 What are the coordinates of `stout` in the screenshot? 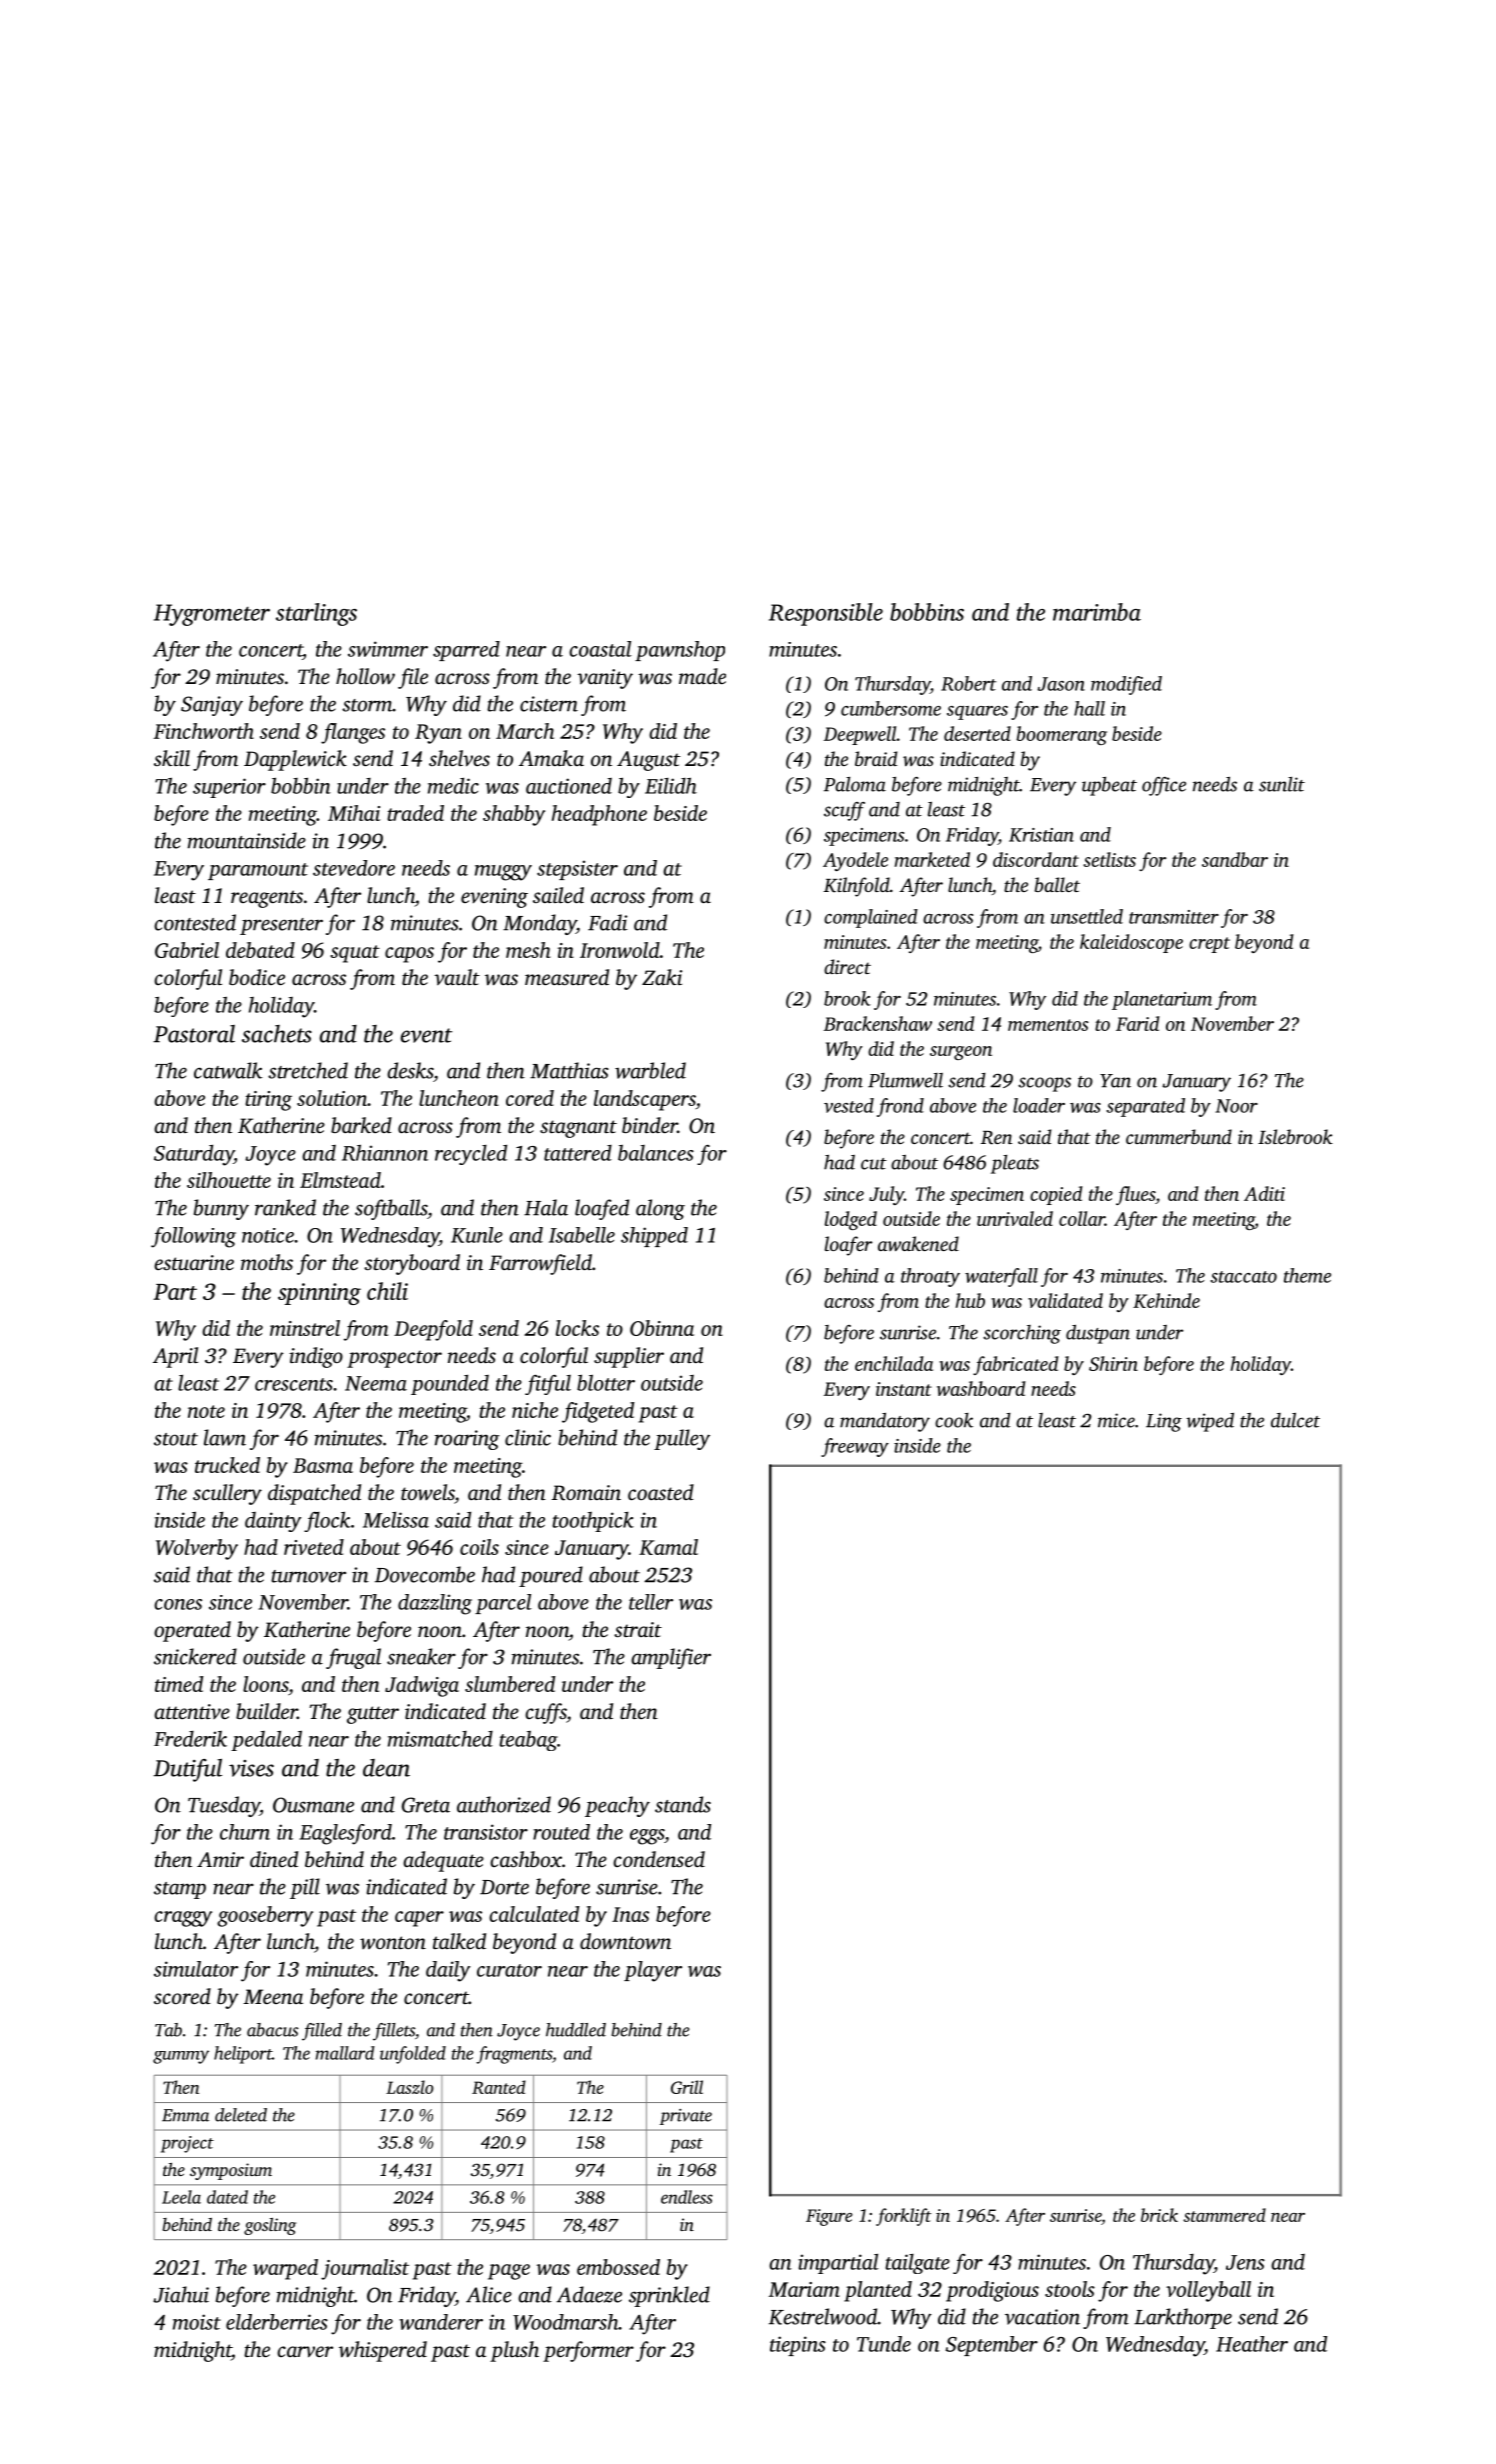 It's located at (176, 1439).
